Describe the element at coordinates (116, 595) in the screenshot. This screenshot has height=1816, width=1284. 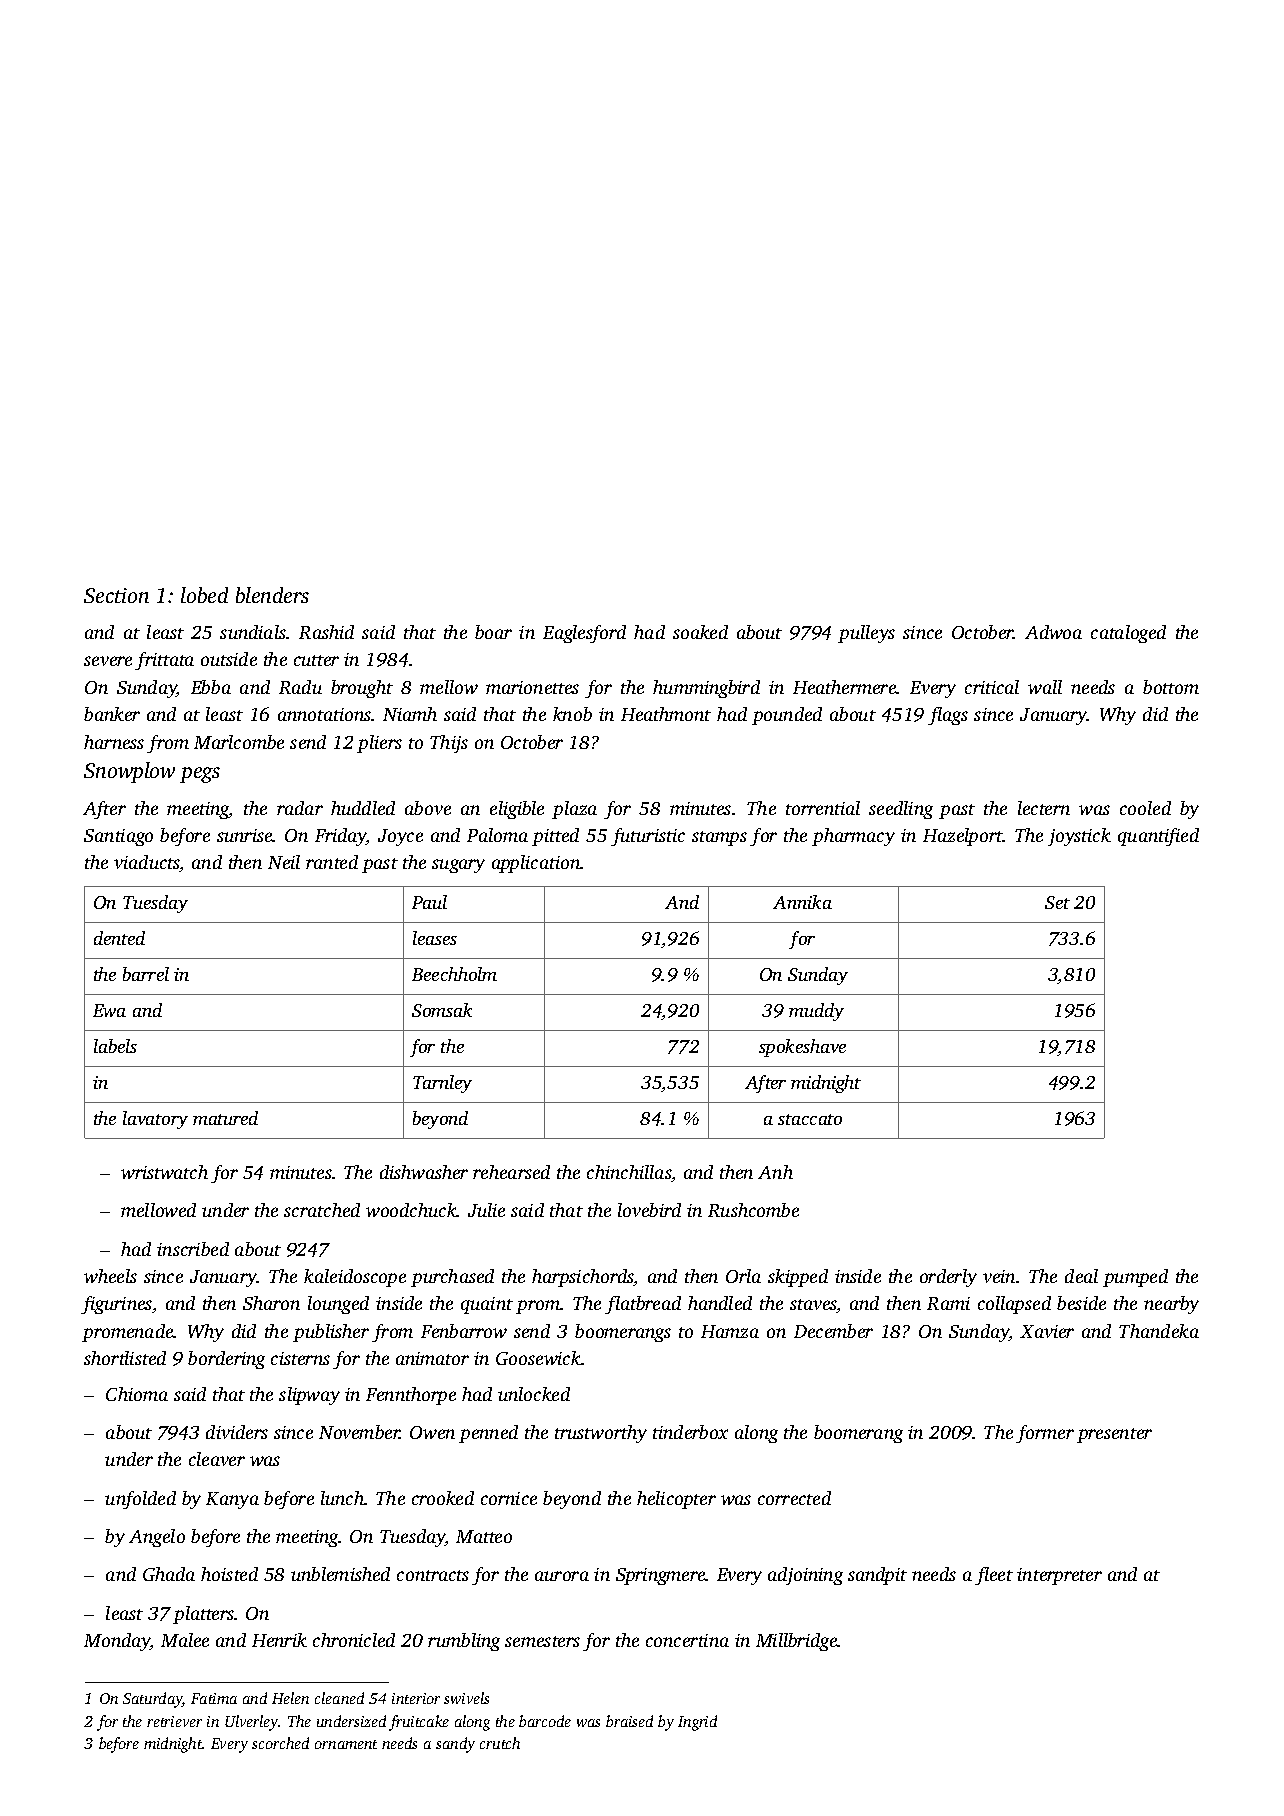
I see `Section` at that location.
